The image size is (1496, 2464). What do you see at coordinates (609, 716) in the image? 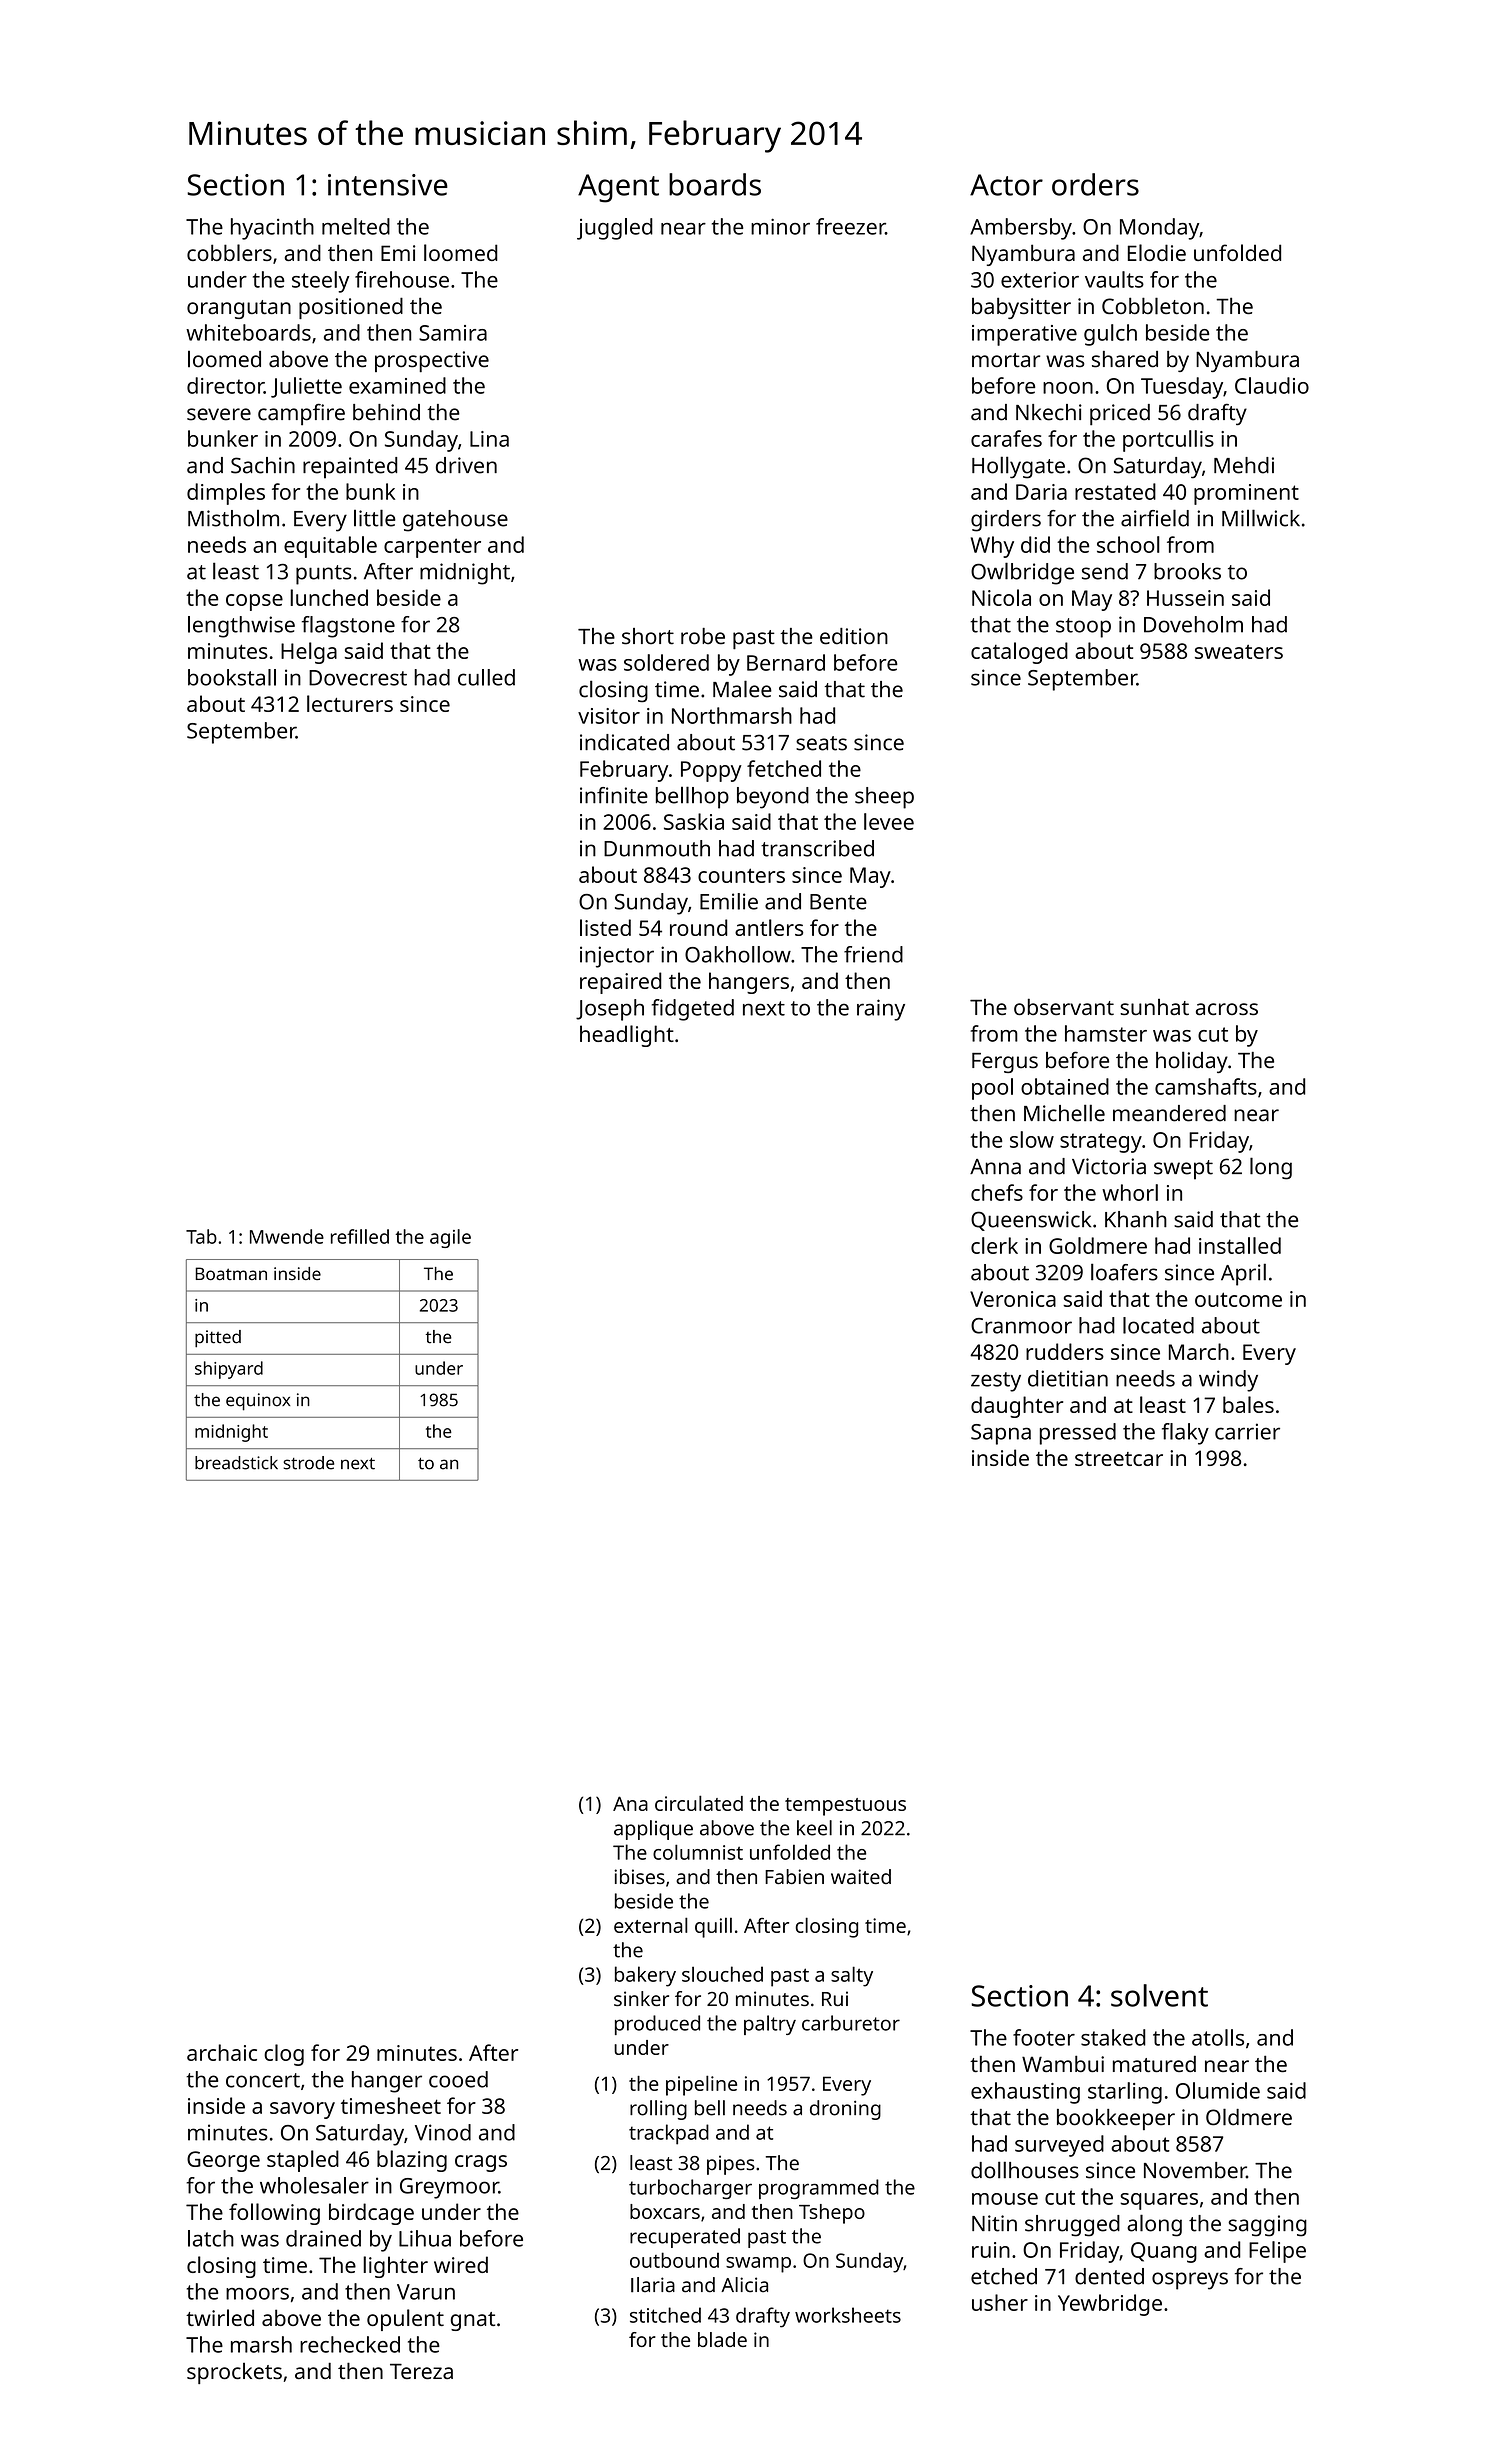
I see `visitor` at bounding box center [609, 716].
